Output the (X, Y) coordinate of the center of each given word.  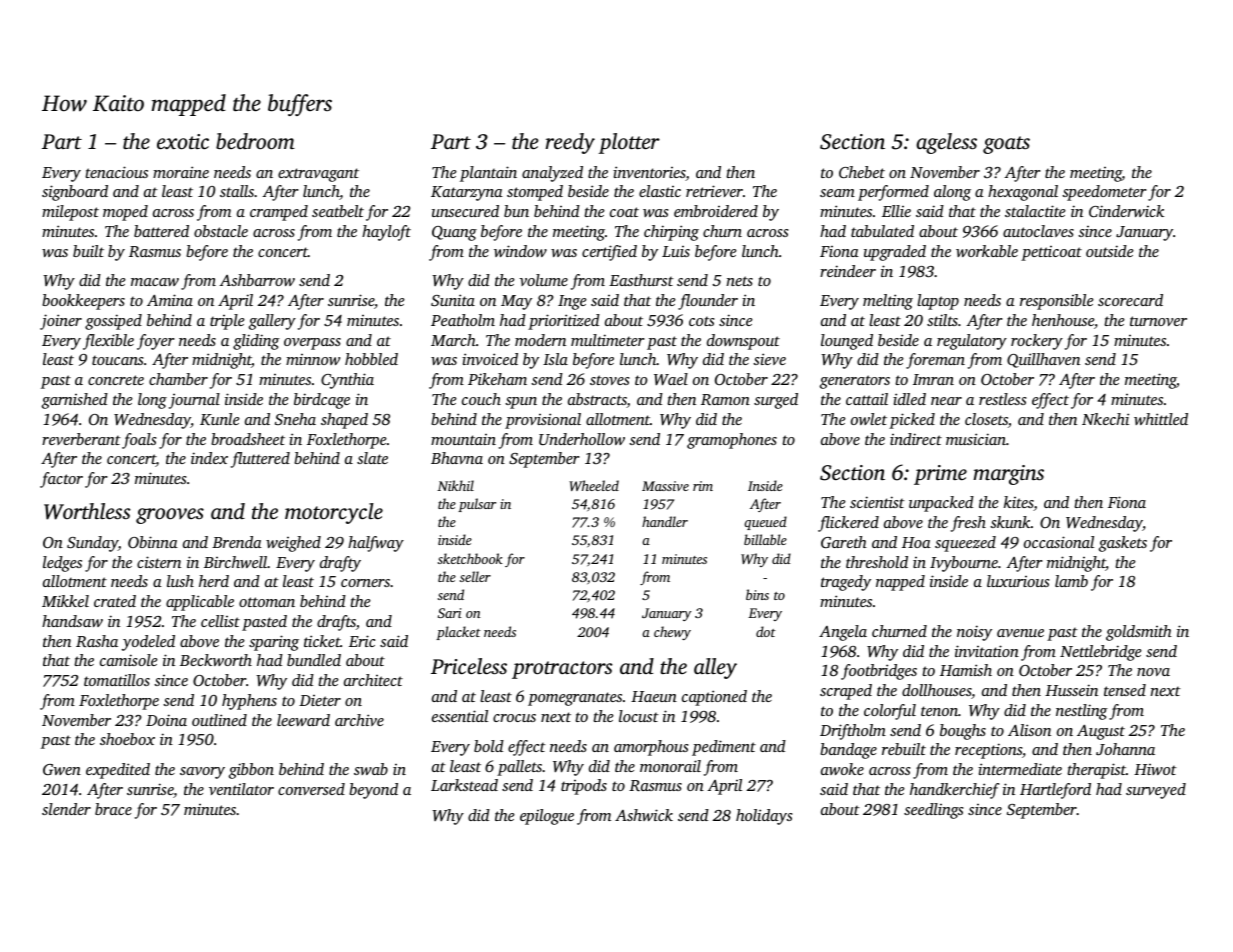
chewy (672, 633)
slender (66, 809)
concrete (116, 380)
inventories (649, 173)
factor (61, 480)
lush (180, 581)
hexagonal (1023, 193)
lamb (1071, 581)
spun (521, 403)
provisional (543, 421)
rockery (1037, 342)
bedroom (255, 141)
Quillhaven (1043, 360)
